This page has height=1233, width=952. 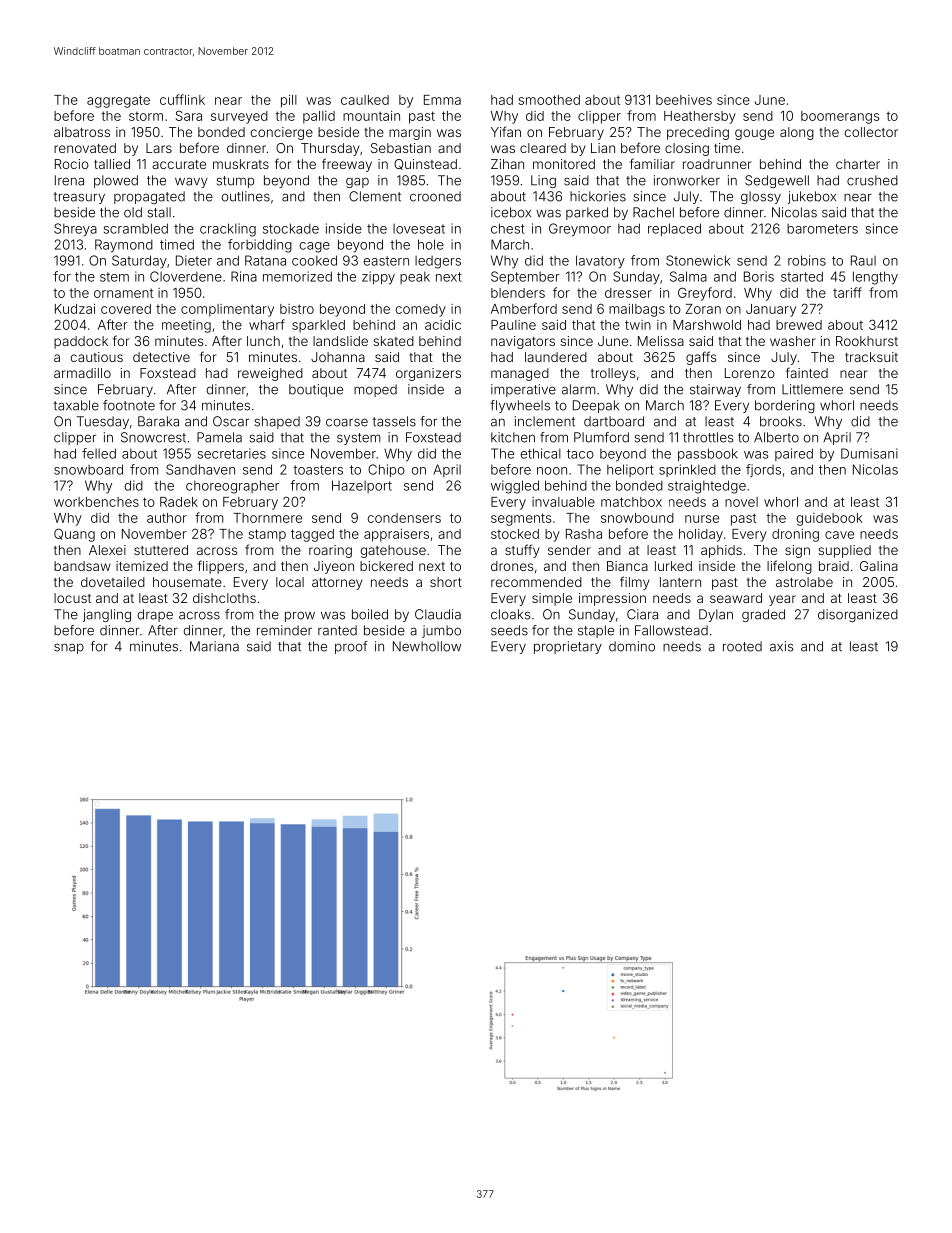 What do you see at coordinates (99, 453) in the page?
I see `felled` at bounding box center [99, 453].
